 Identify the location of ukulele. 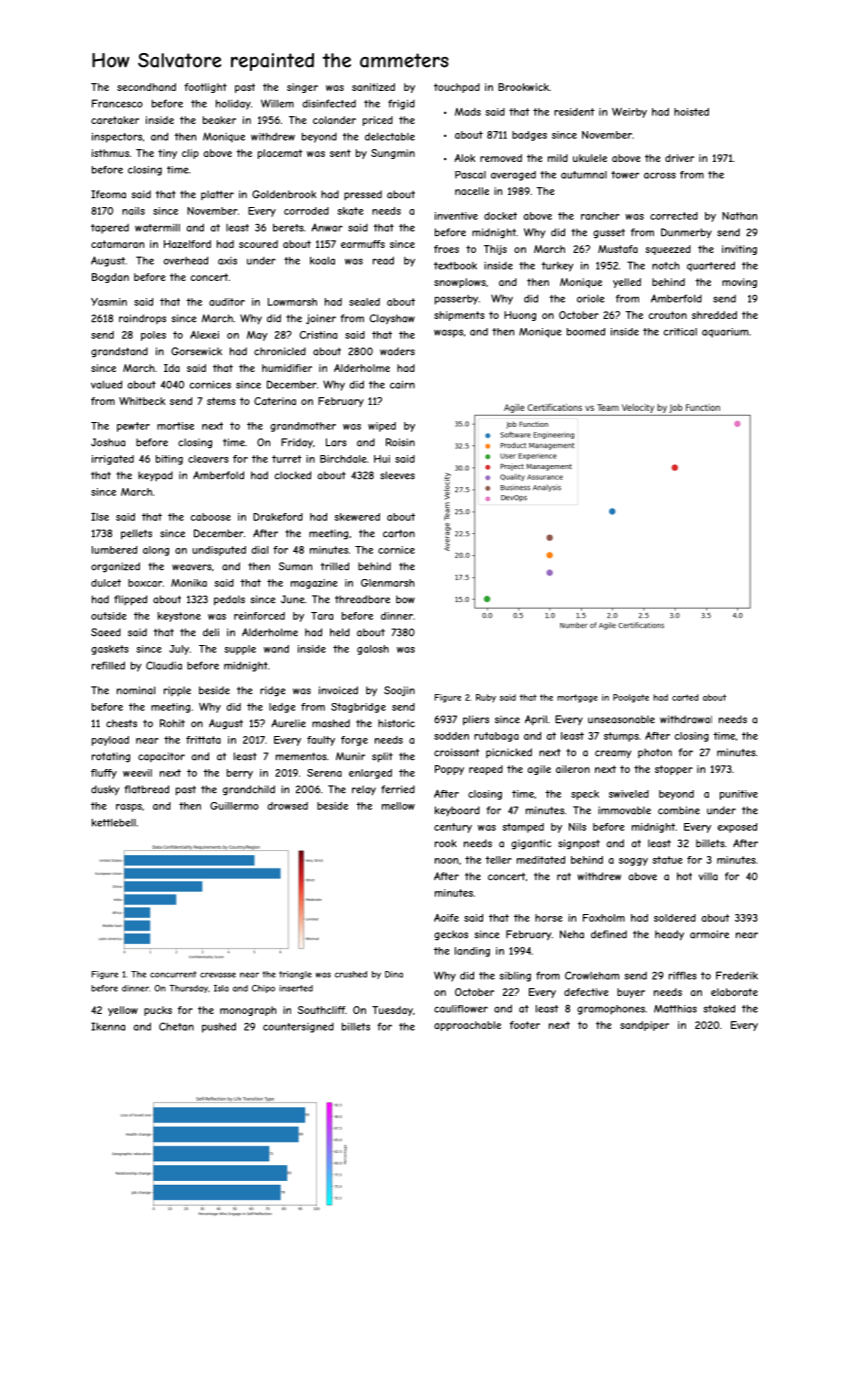
(590, 158).
